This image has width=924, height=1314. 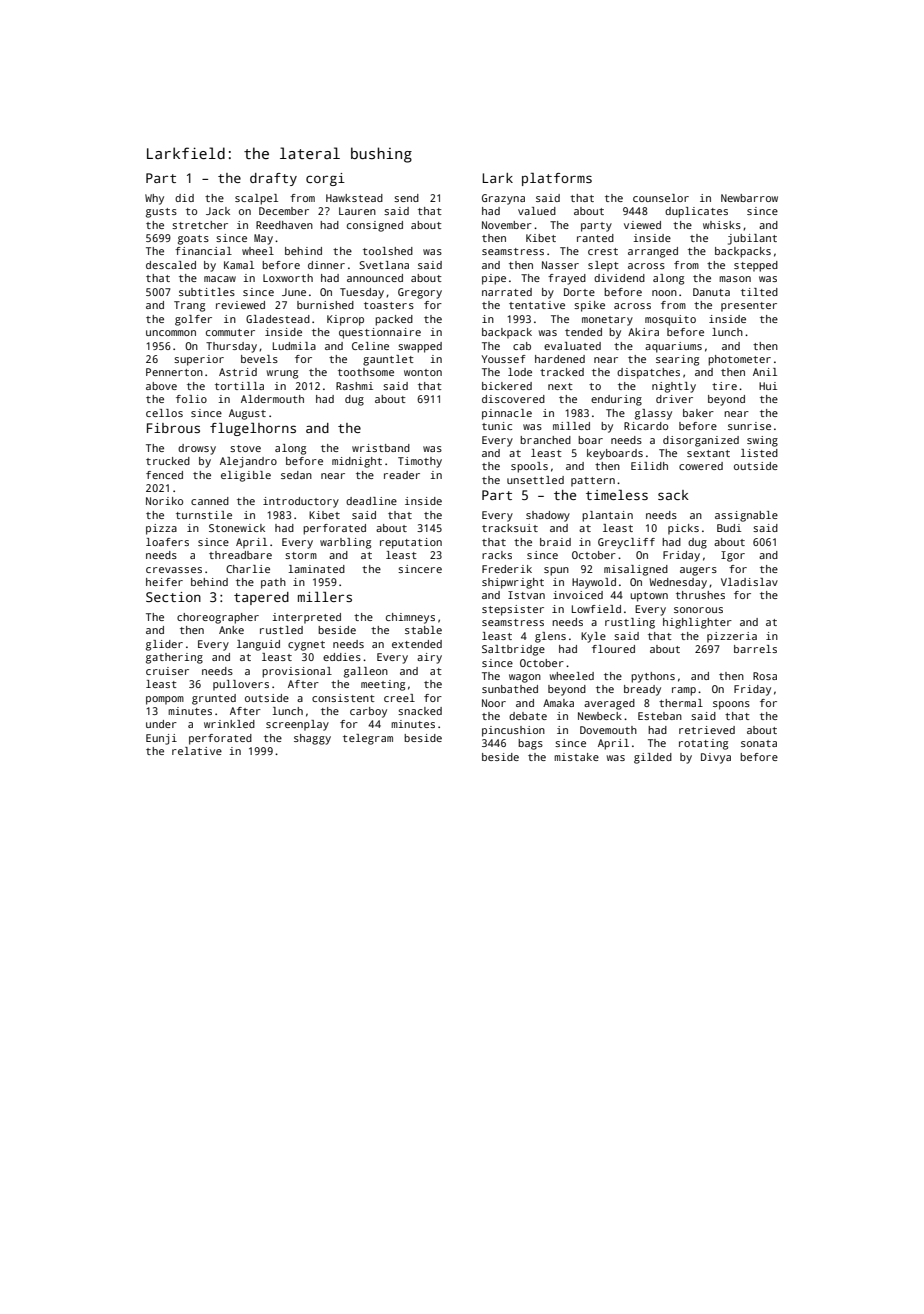 I want to click on cygnet, so click(x=306, y=646).
